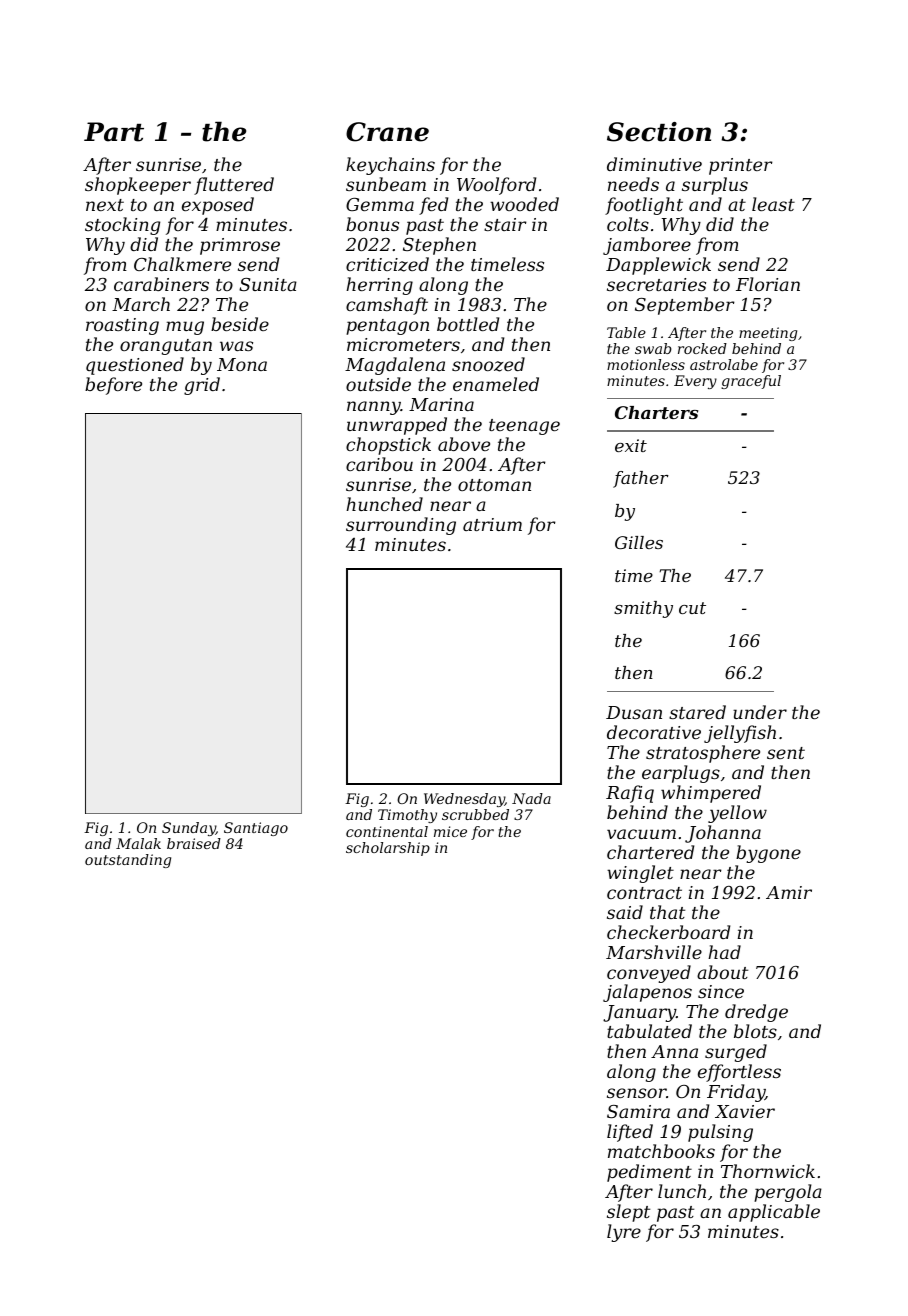 The height and width of the image is (1316, 908). I want to click on cut, so click(692, 608).
